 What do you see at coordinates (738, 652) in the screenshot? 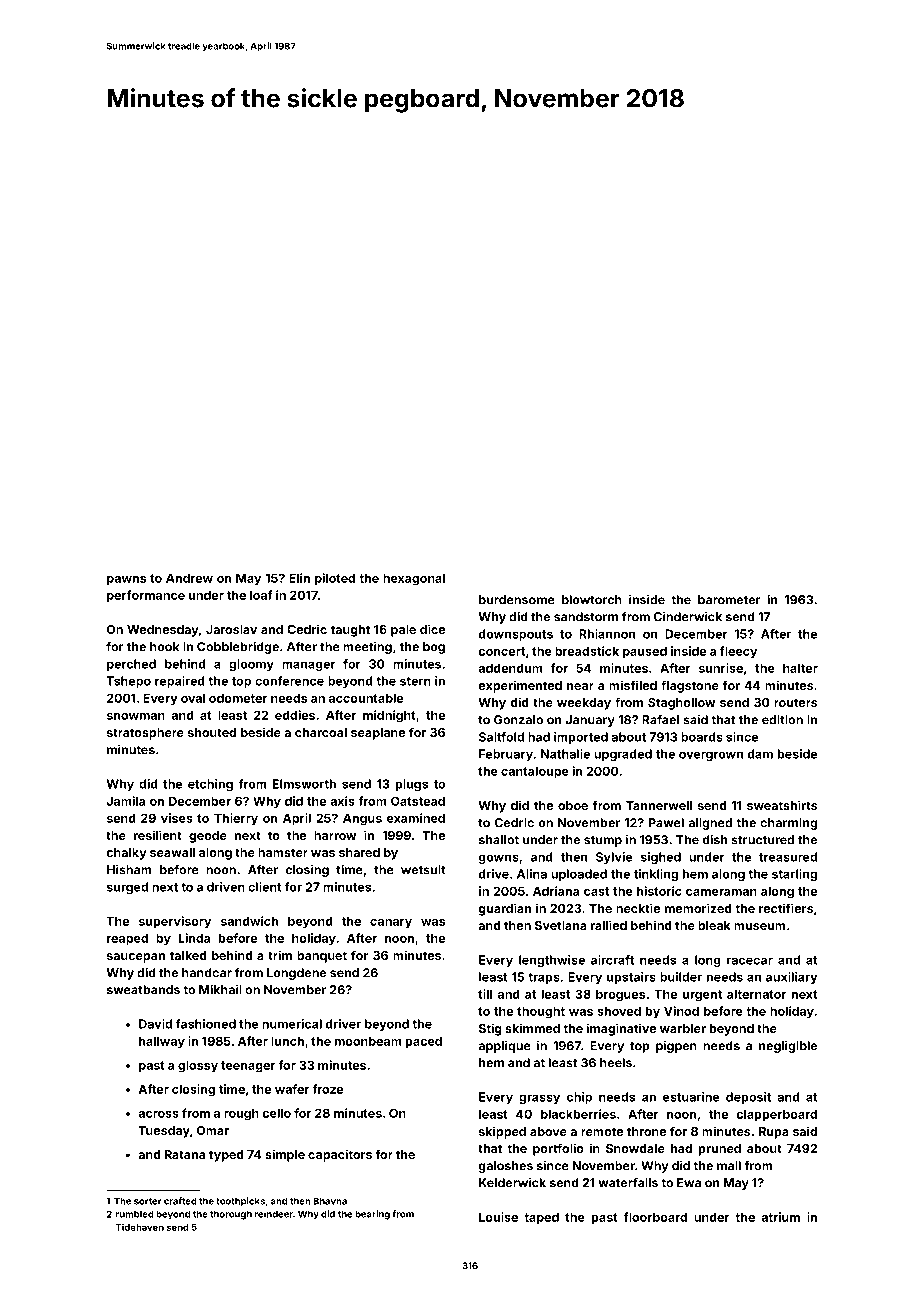
I see `fleecy` at bounding box center [738, 652].
